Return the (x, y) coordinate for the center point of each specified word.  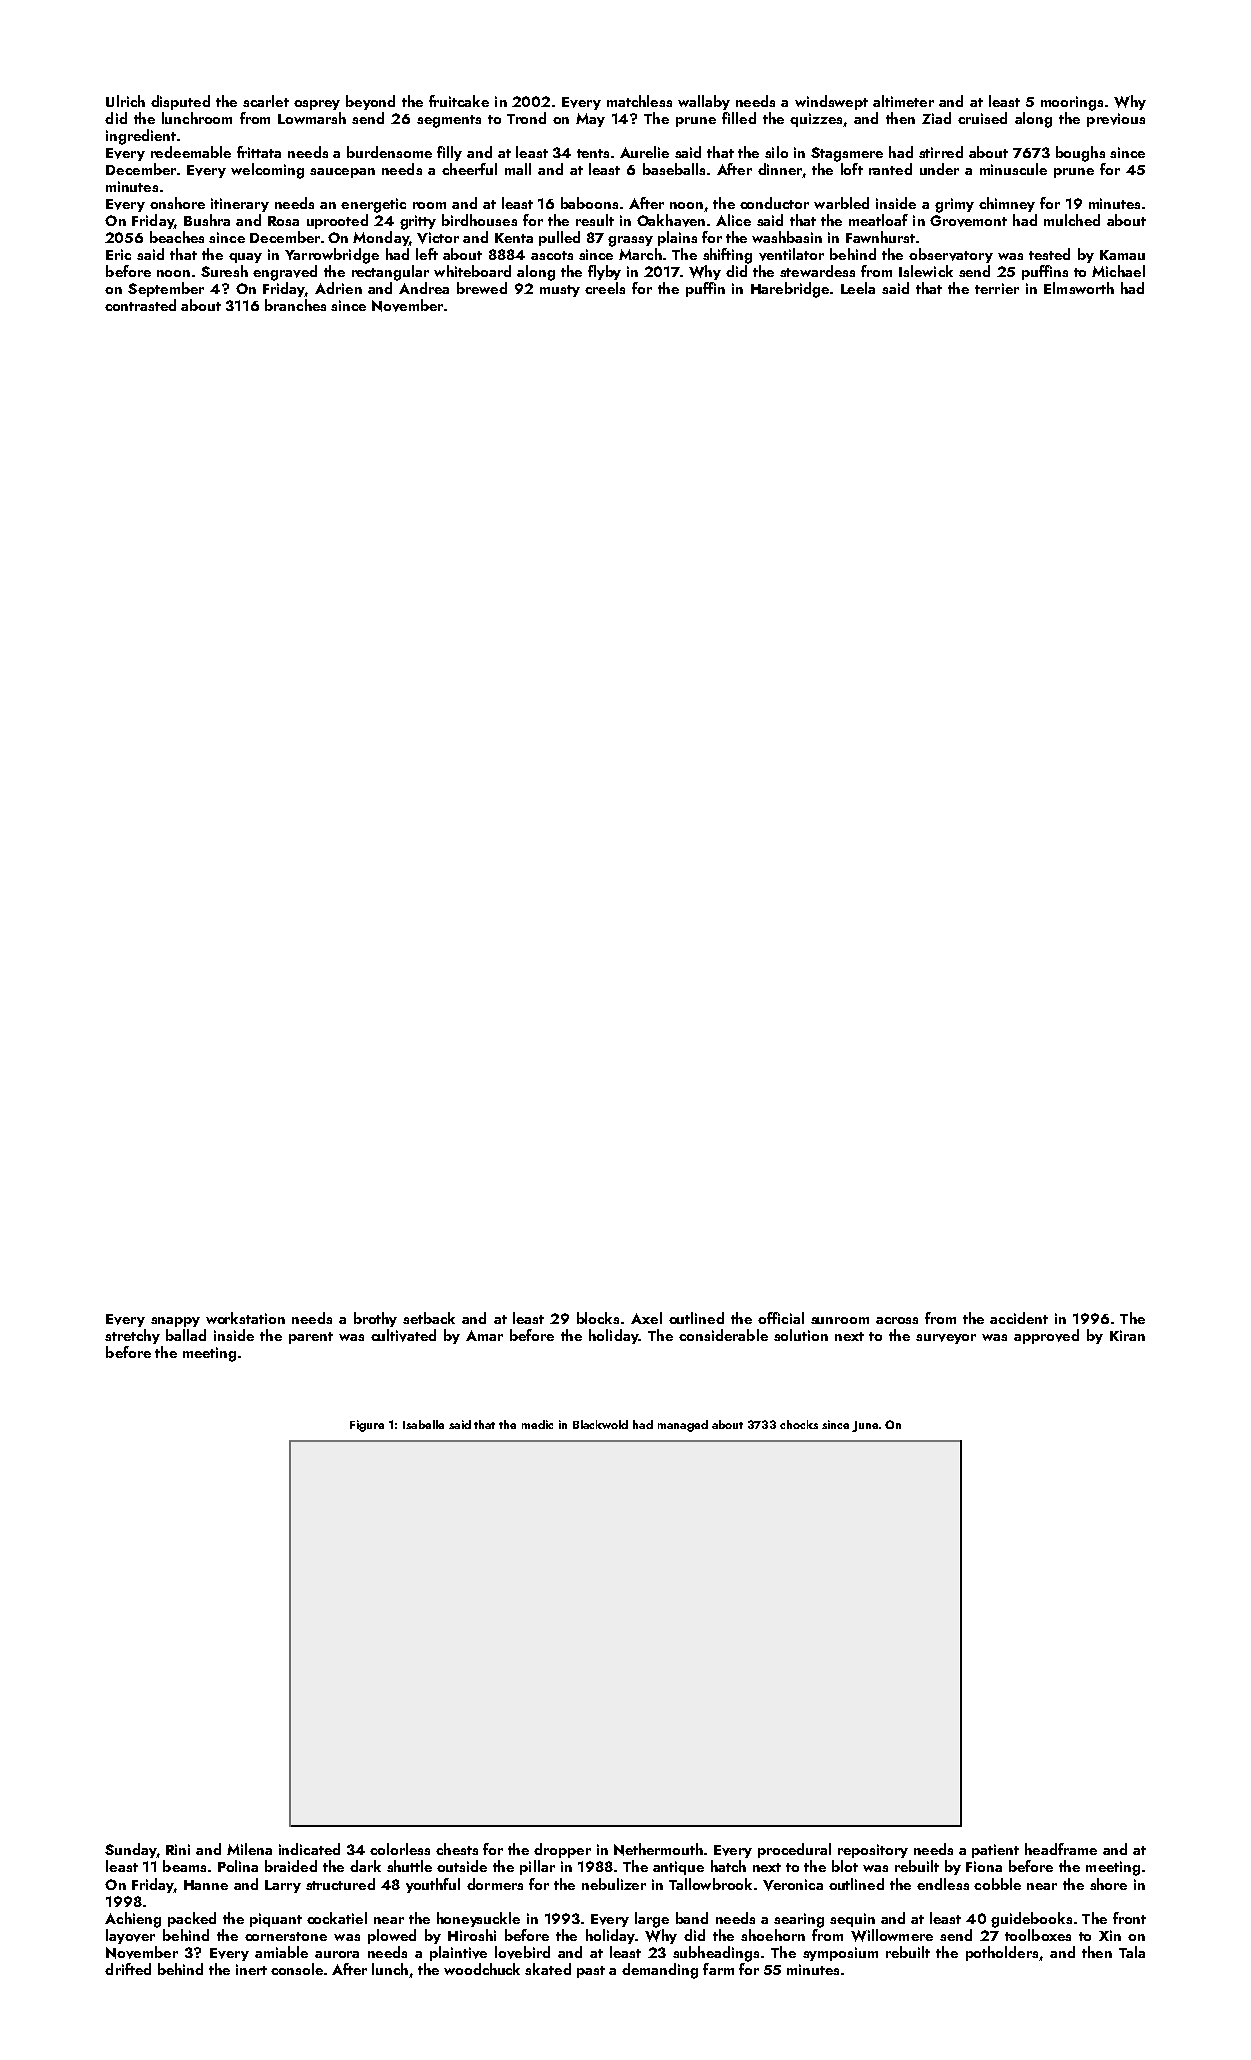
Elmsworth (1079, 288)
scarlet (266, 101)
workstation (245, 1318)
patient (995, 1851)
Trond (526, 118)
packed (192, 1919)
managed (683, 1426)
